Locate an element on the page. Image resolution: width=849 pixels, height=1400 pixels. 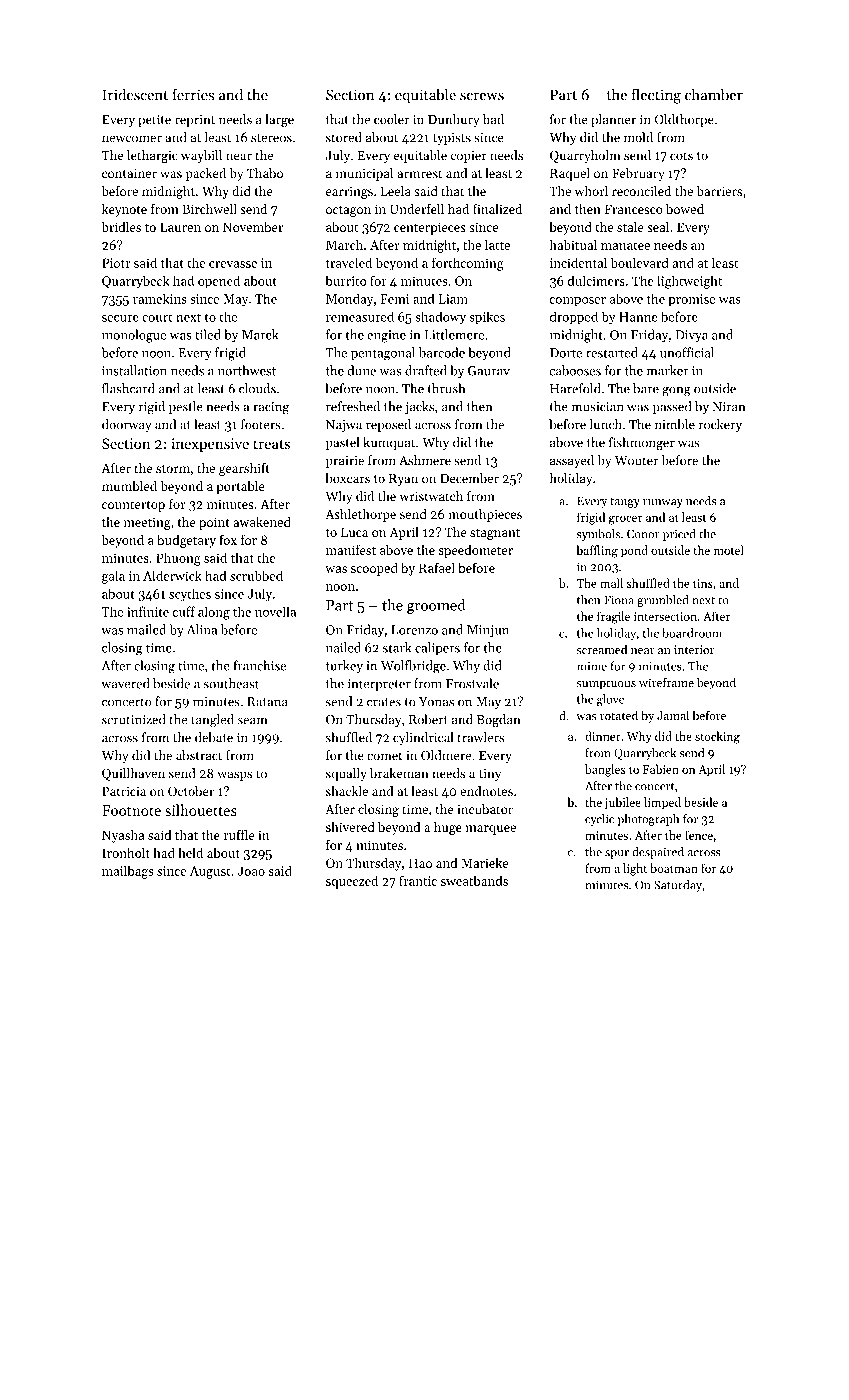
Oldthorpe is located at coordinates (684, 120).
